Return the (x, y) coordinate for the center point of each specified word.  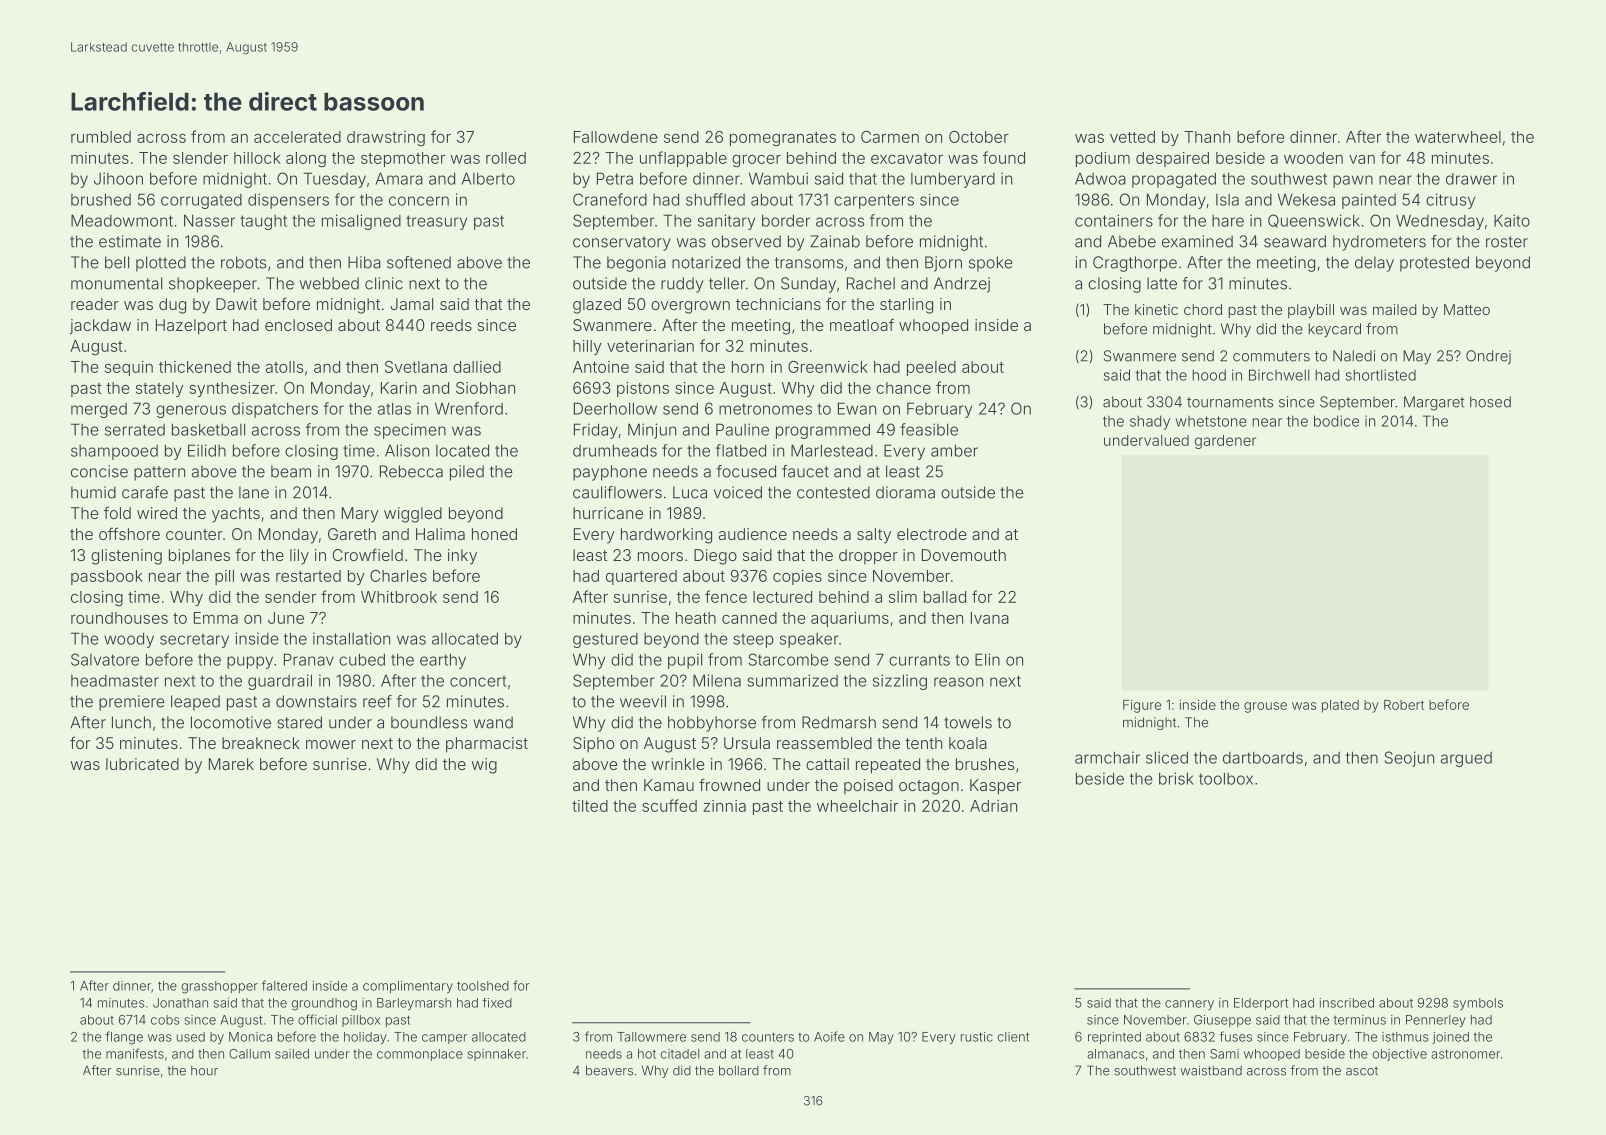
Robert (1404, 705)
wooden (1313, 158)
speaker (809, 640)
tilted (590, 806)
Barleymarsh (414, 1004)
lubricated (142, 764)
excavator (907, 158)
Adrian (993, 806)
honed (494, 534)
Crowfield (368, 554)
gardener (1225, 442)
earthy (443, 661)
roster (1507, 242)
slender (200, 158)
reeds (451, 325)
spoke (991, 264)
